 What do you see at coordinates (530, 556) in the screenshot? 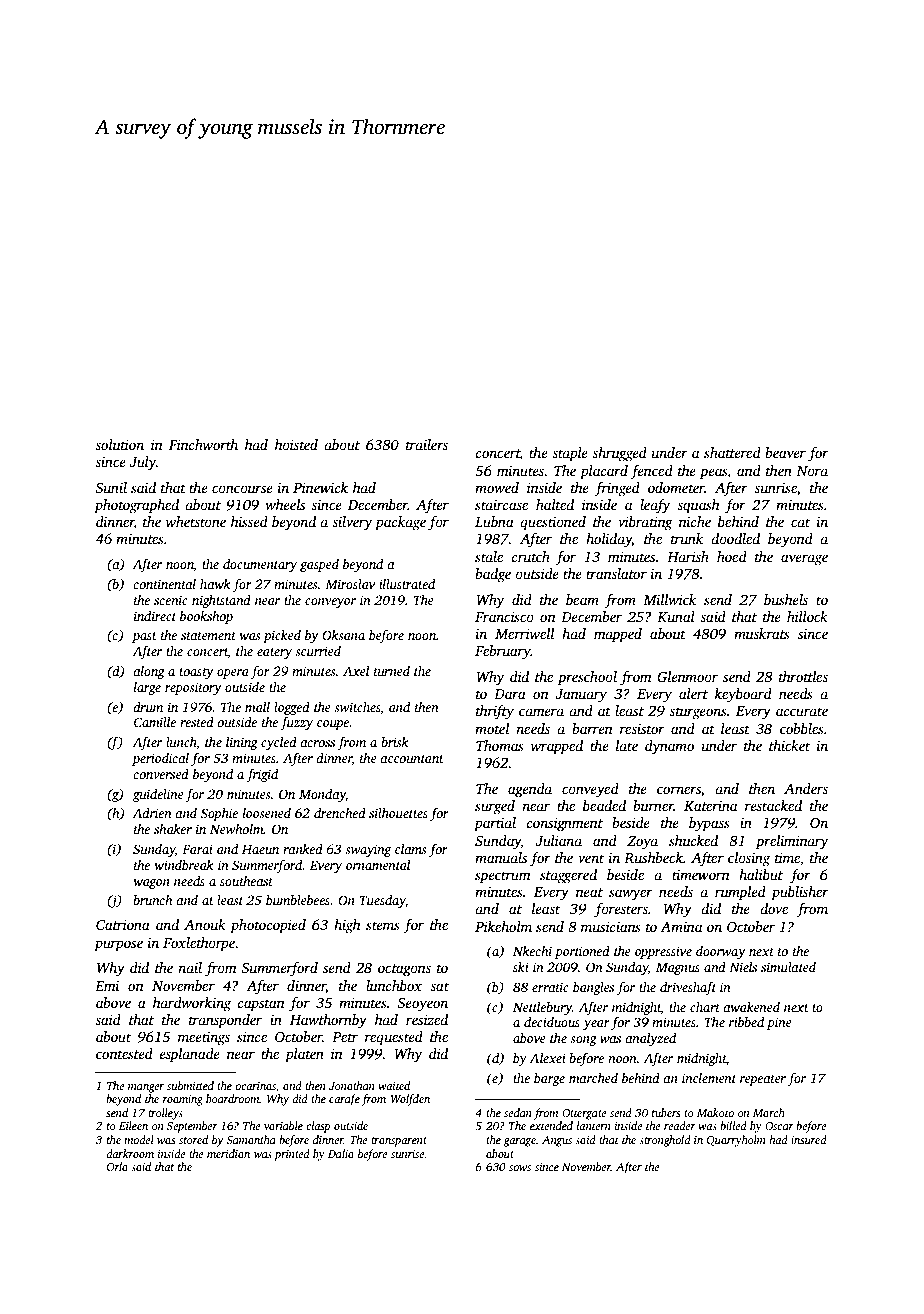
I see `crutch` at bounding box center [530, 556].
